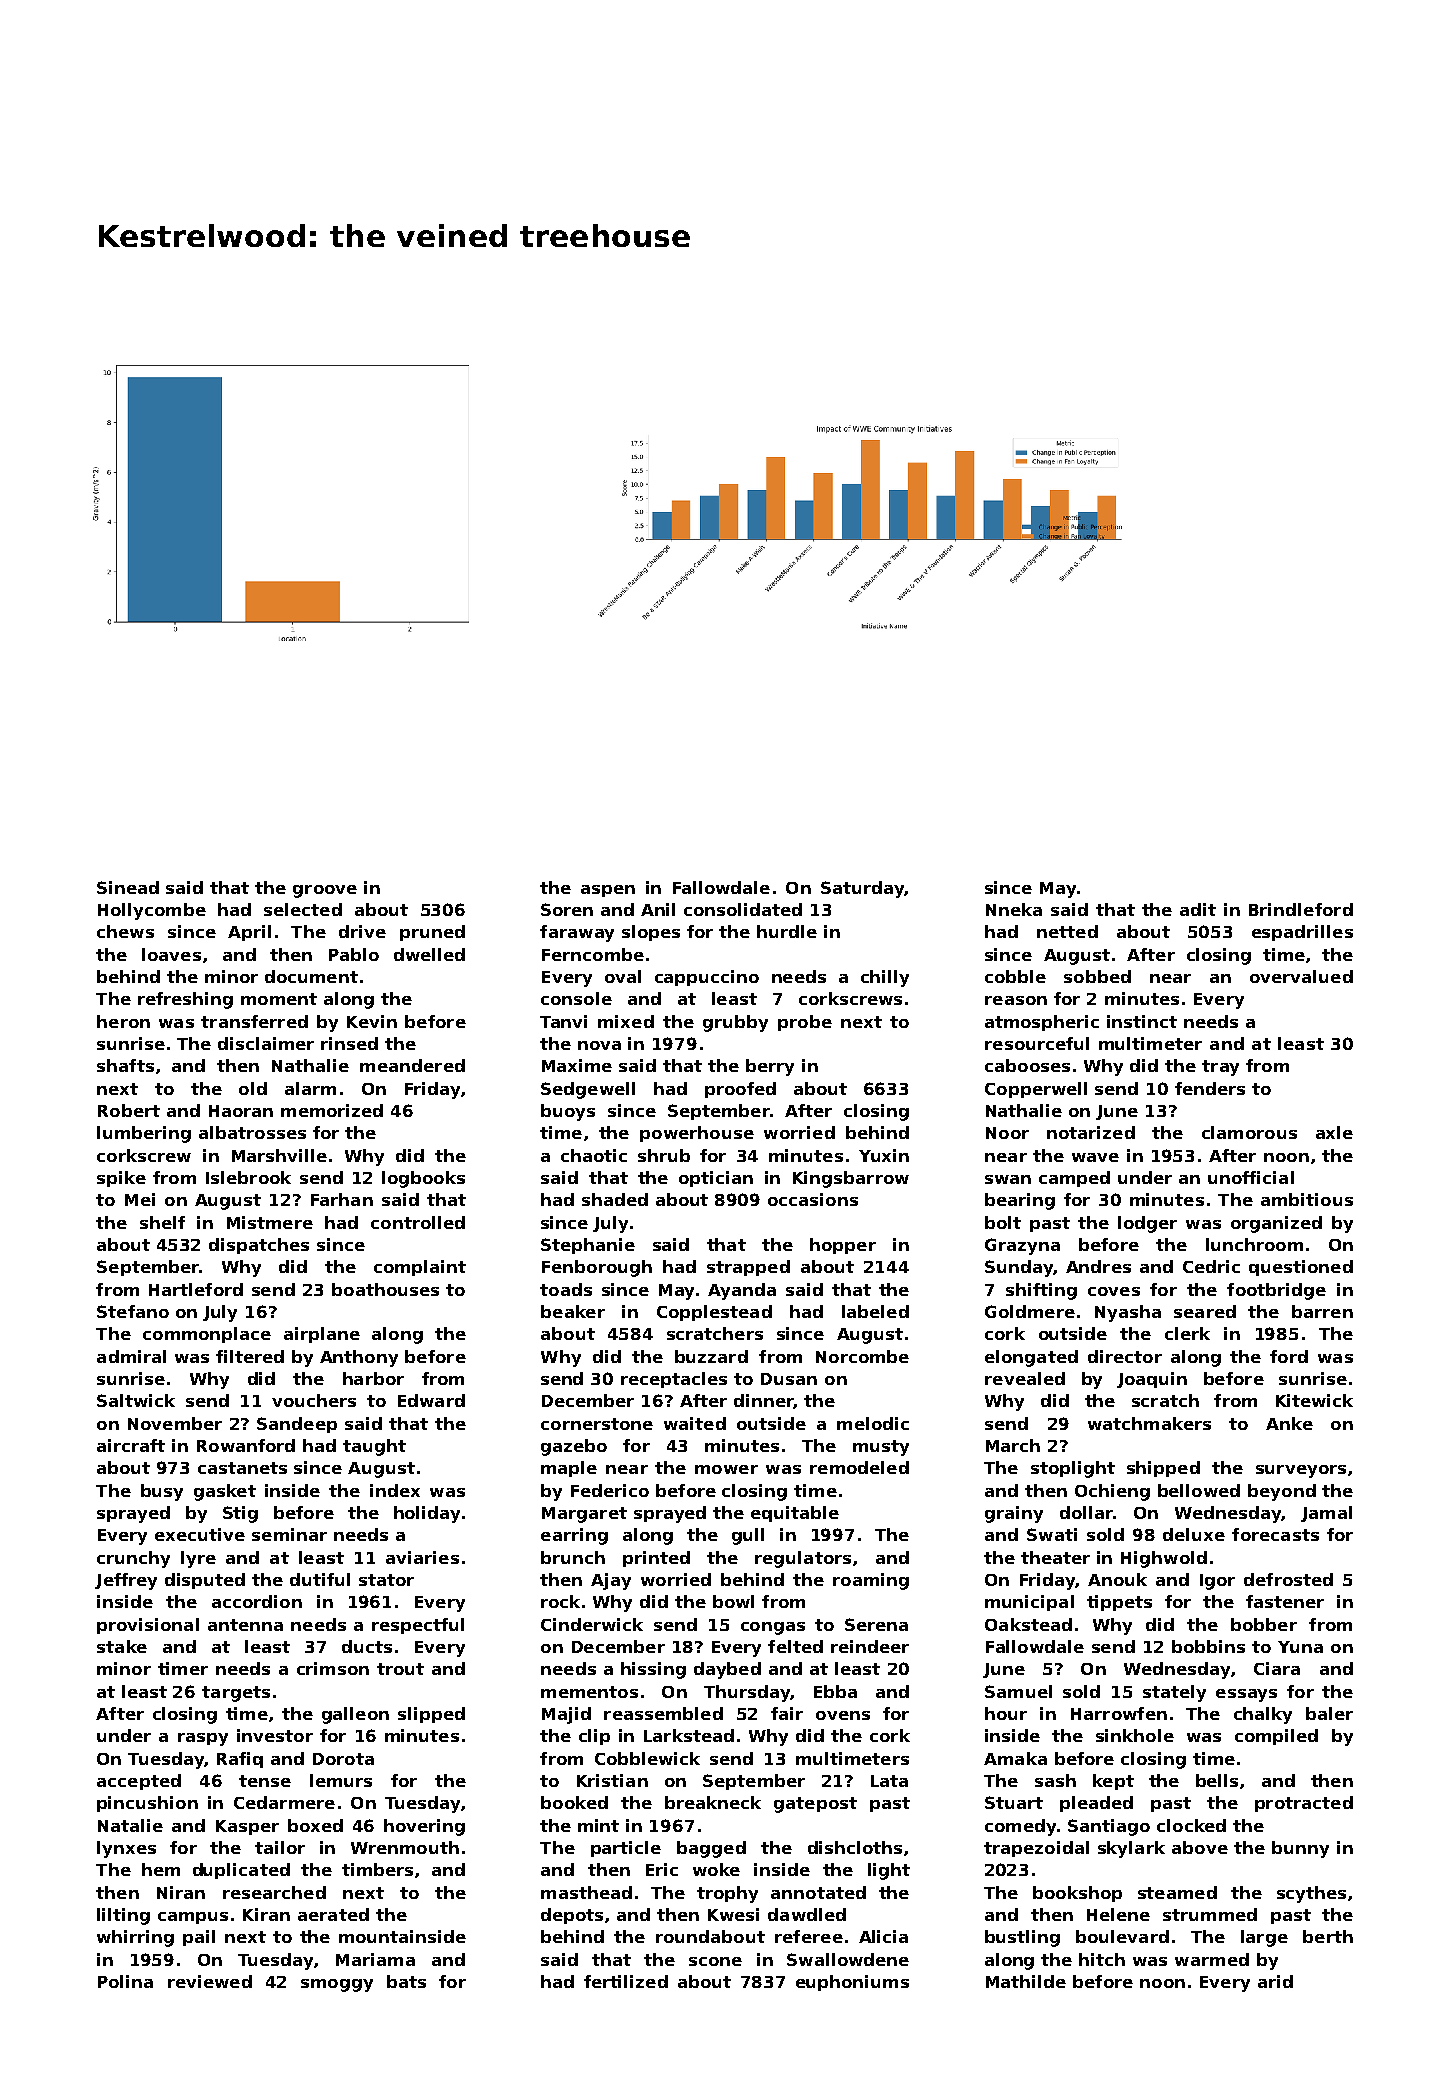 The image size is (1450, 2100). I want to click on Mariama, so click(375, 1959).
